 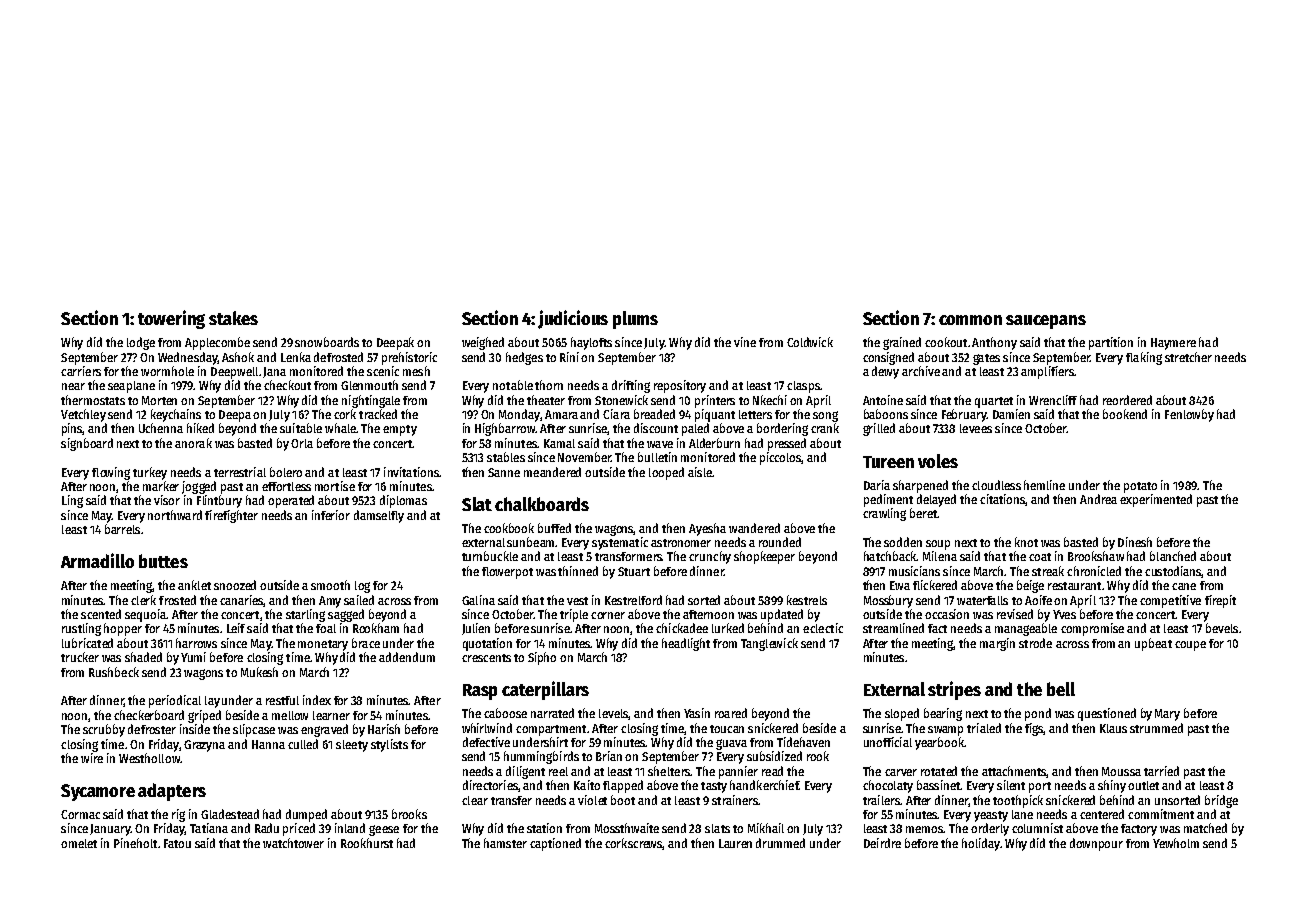 What do you see at coordinates (697, 713) in the page?
I see `Yasin` at bounding box center [697, 713].
